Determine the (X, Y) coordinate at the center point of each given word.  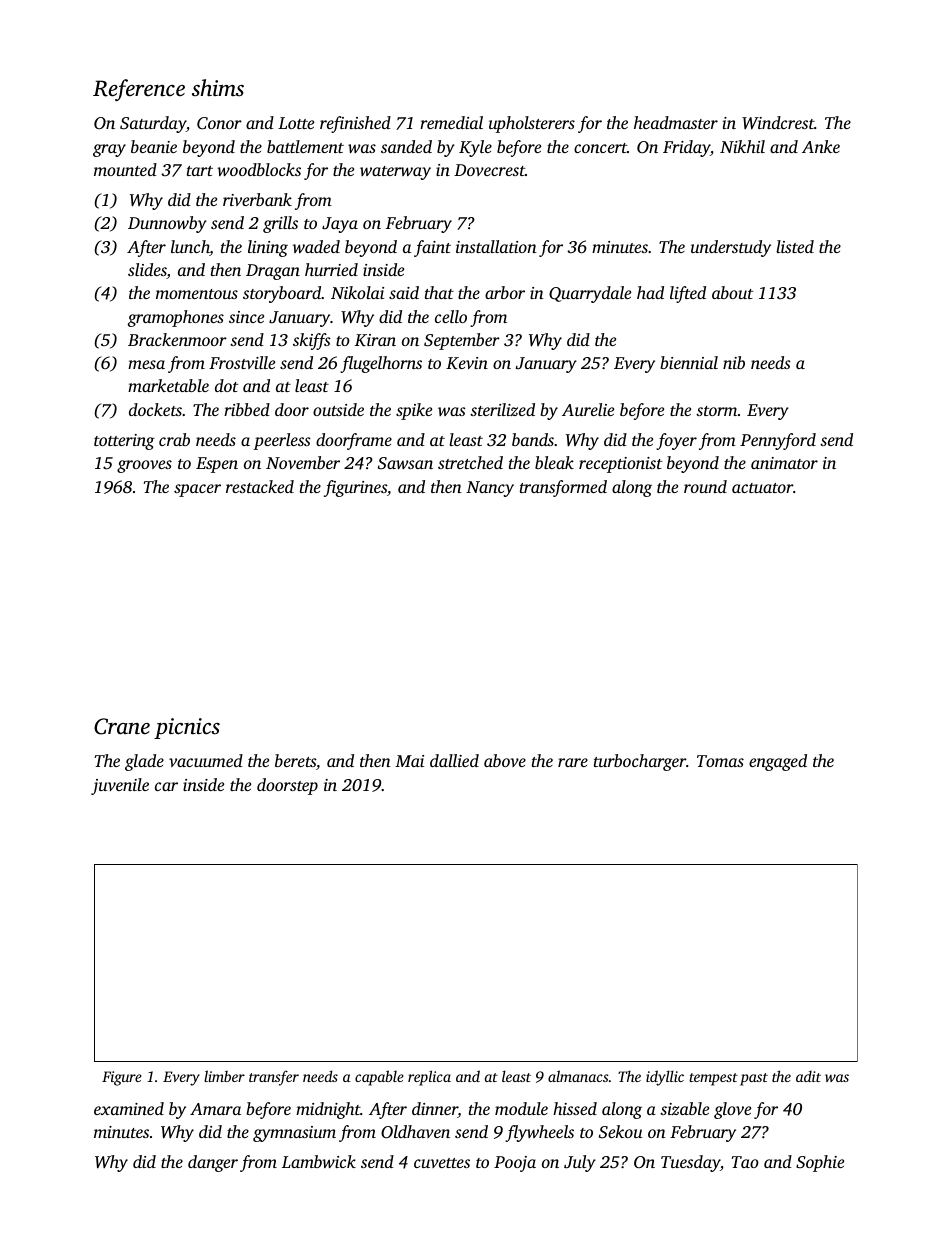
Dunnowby (167, 224)
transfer (274, 1078)
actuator (762, 488)
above (505, 760)
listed (795, 246)
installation (496, 246)
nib (734, 362)
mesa (146, 364)
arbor (505, 292)
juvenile (120, 786)
